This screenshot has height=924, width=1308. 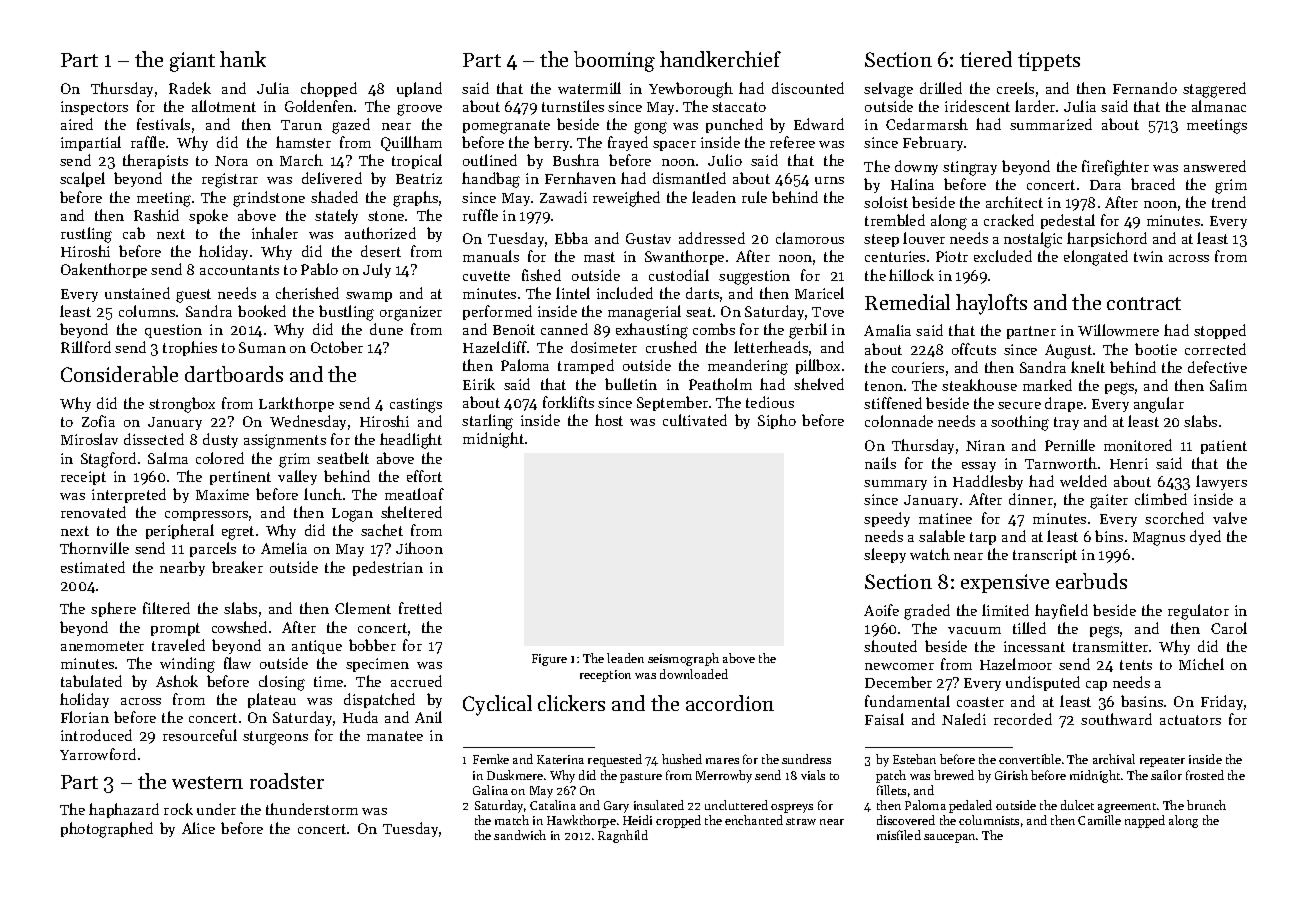 I want to click on vials, so click(x=813, y=775).
